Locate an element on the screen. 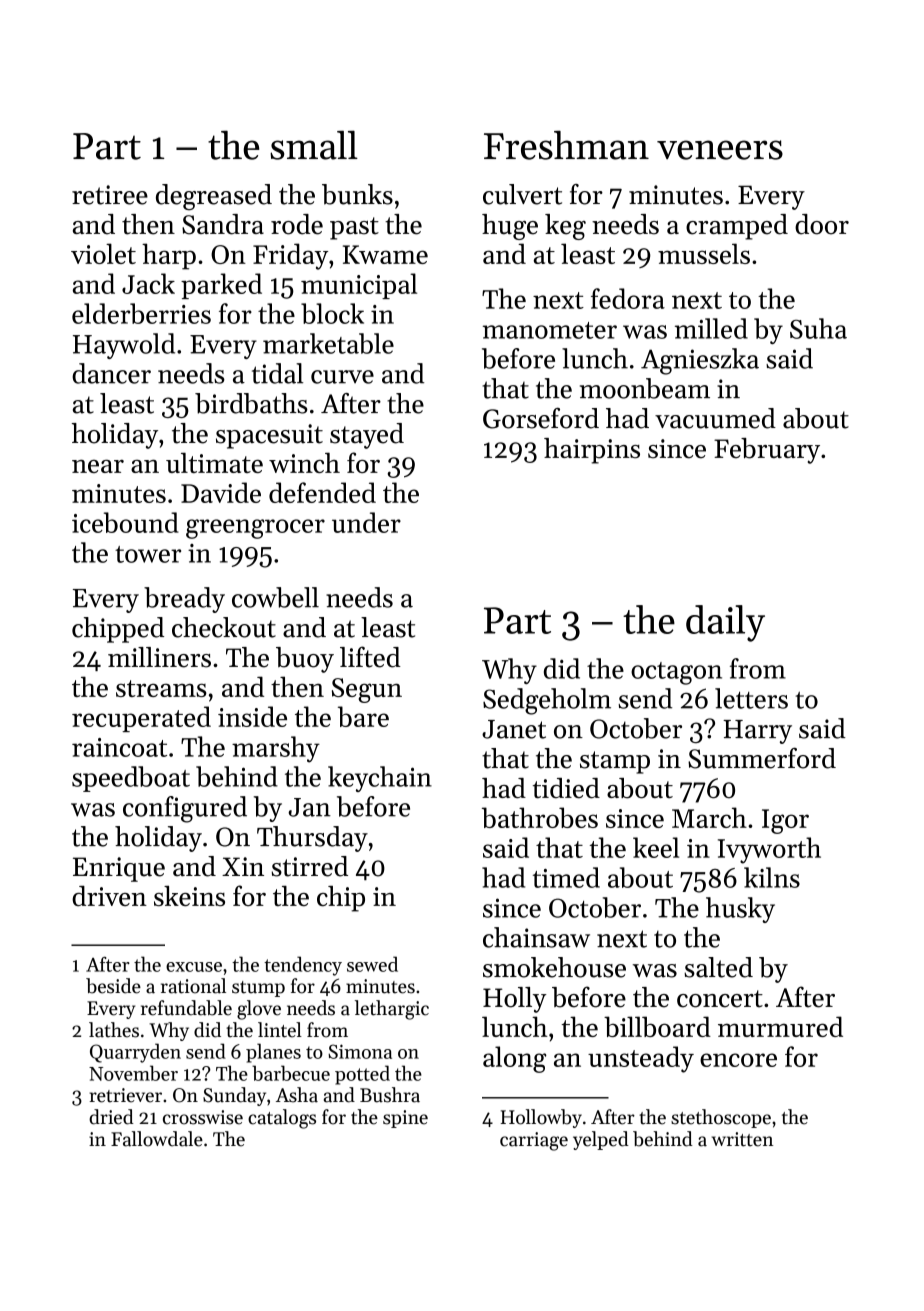 The height and width of the screenshot is (1311, 924). Janet is located at coordinates (514, 729).
